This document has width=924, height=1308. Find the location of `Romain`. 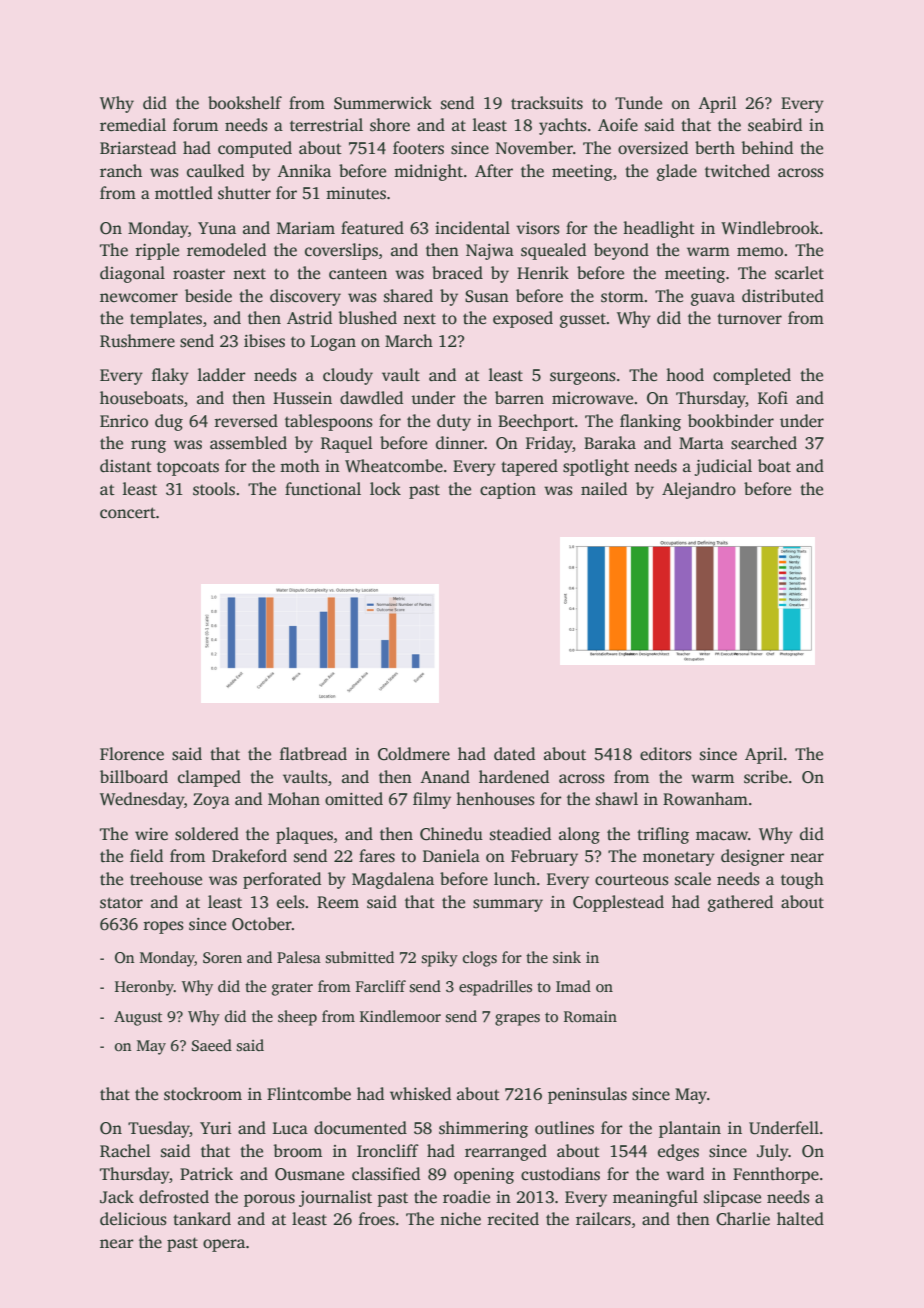

Romain is located at coordinates (590, 1016).
